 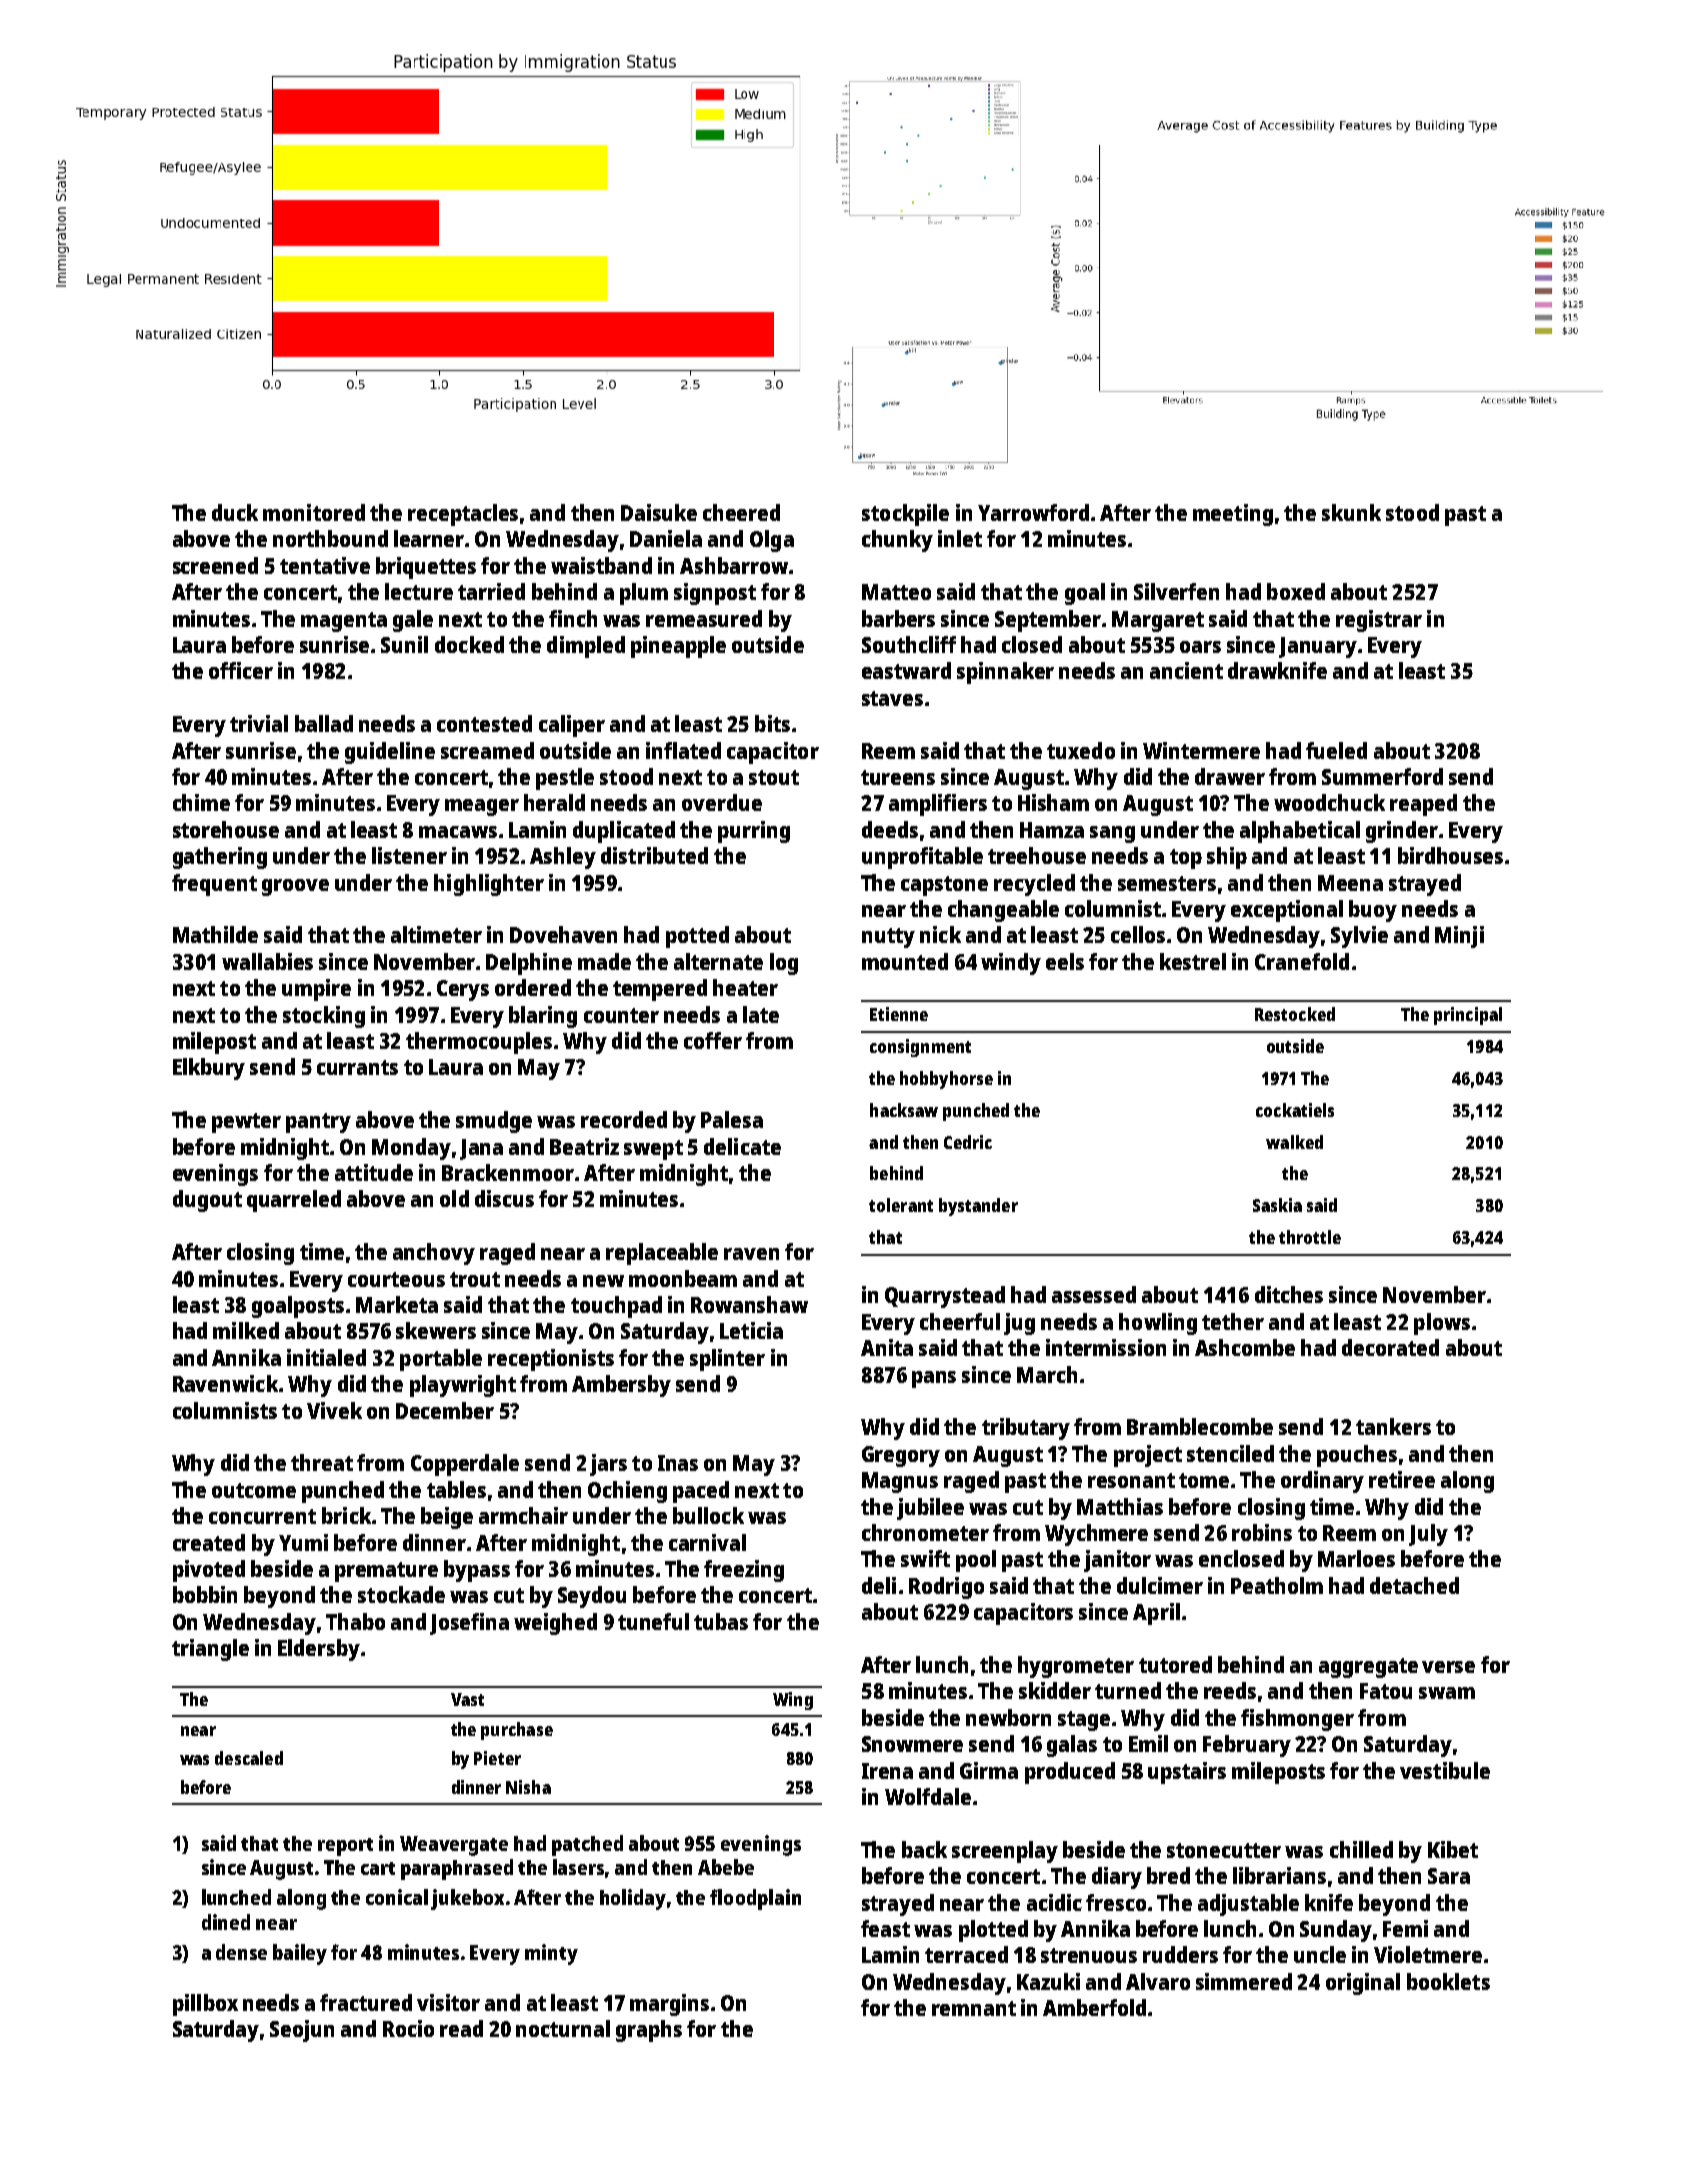 I want to click on Amberfold, so click(x=1094, y=2007).
